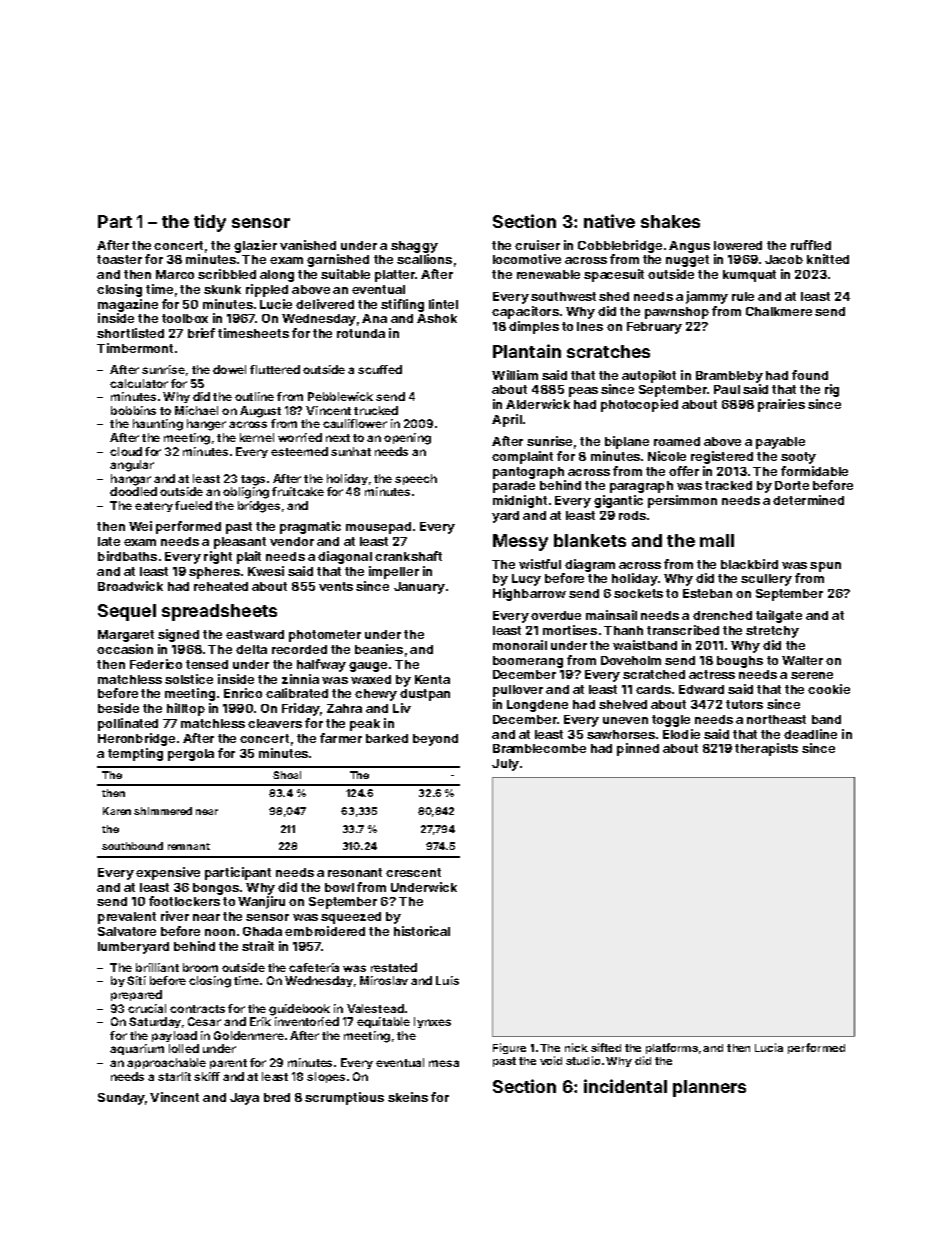 This screenshot has height=1233, width=952. I want to click on Lucia, so click(769, 1047).
